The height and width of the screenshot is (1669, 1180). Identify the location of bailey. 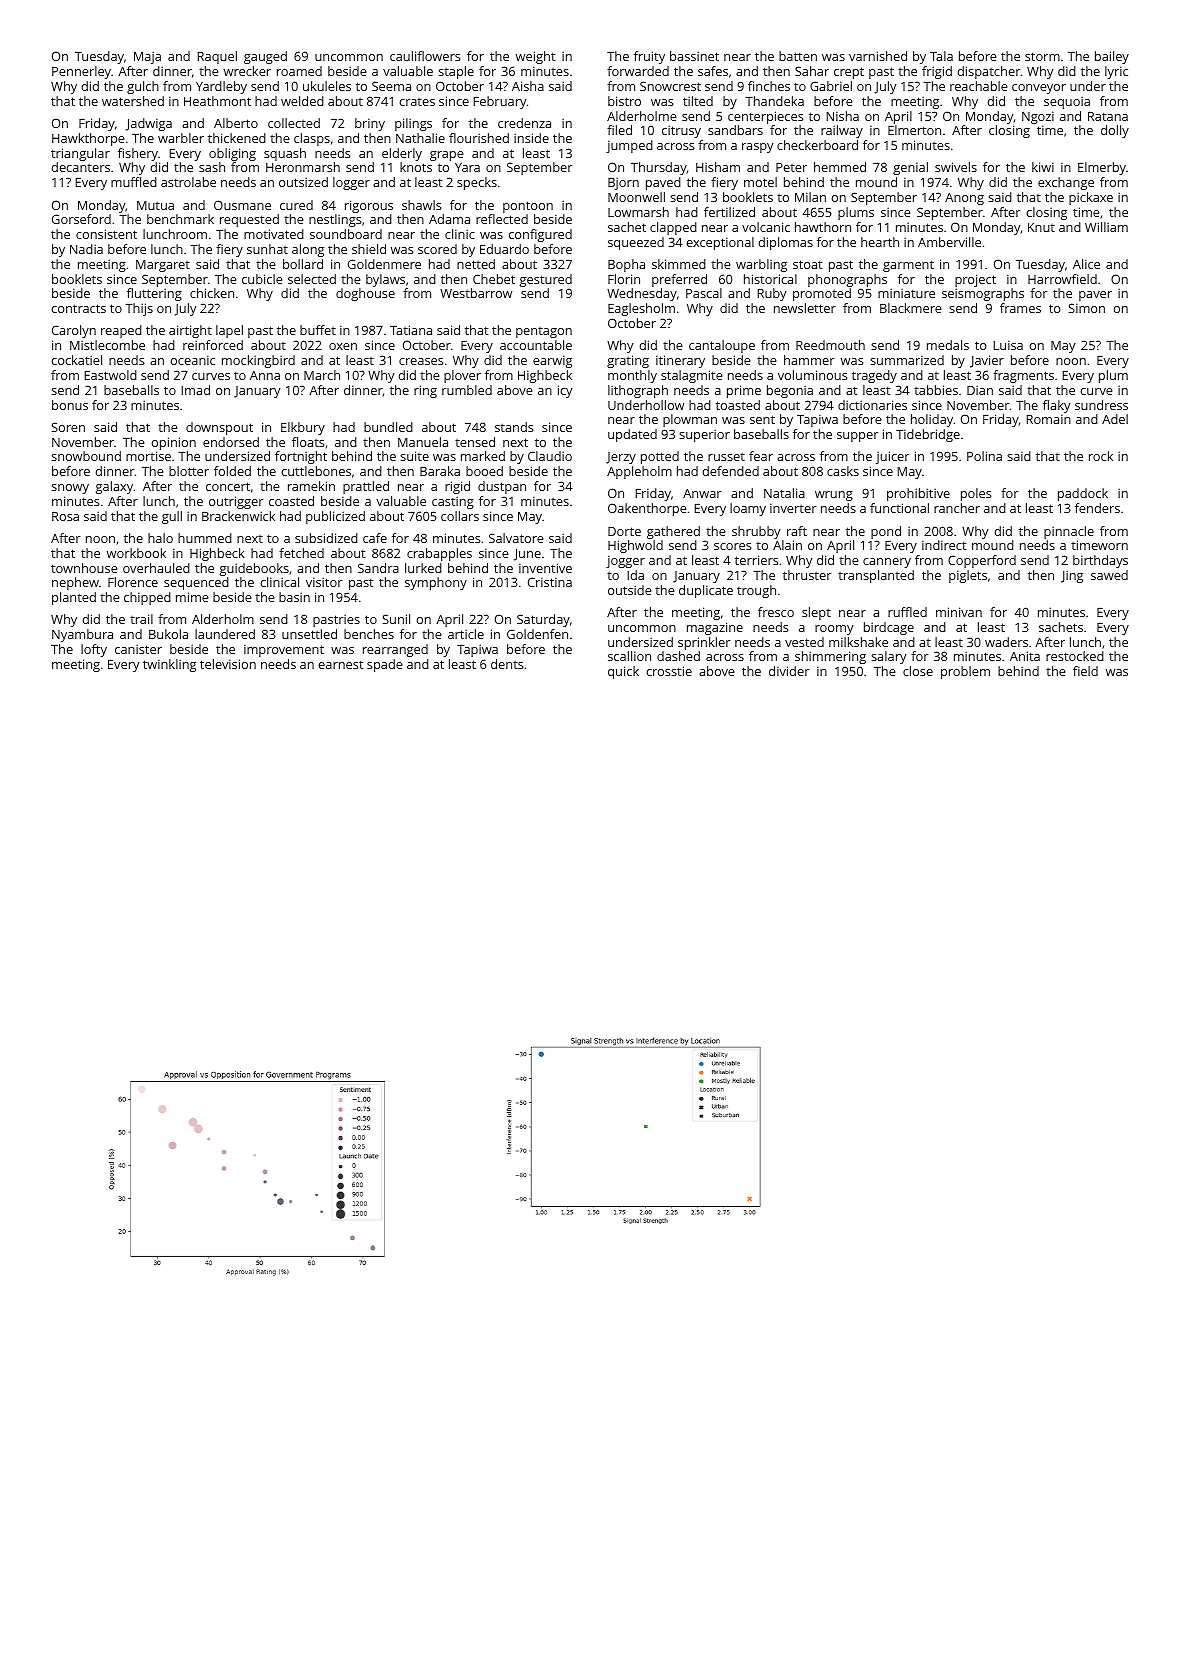
(1112, 57).
